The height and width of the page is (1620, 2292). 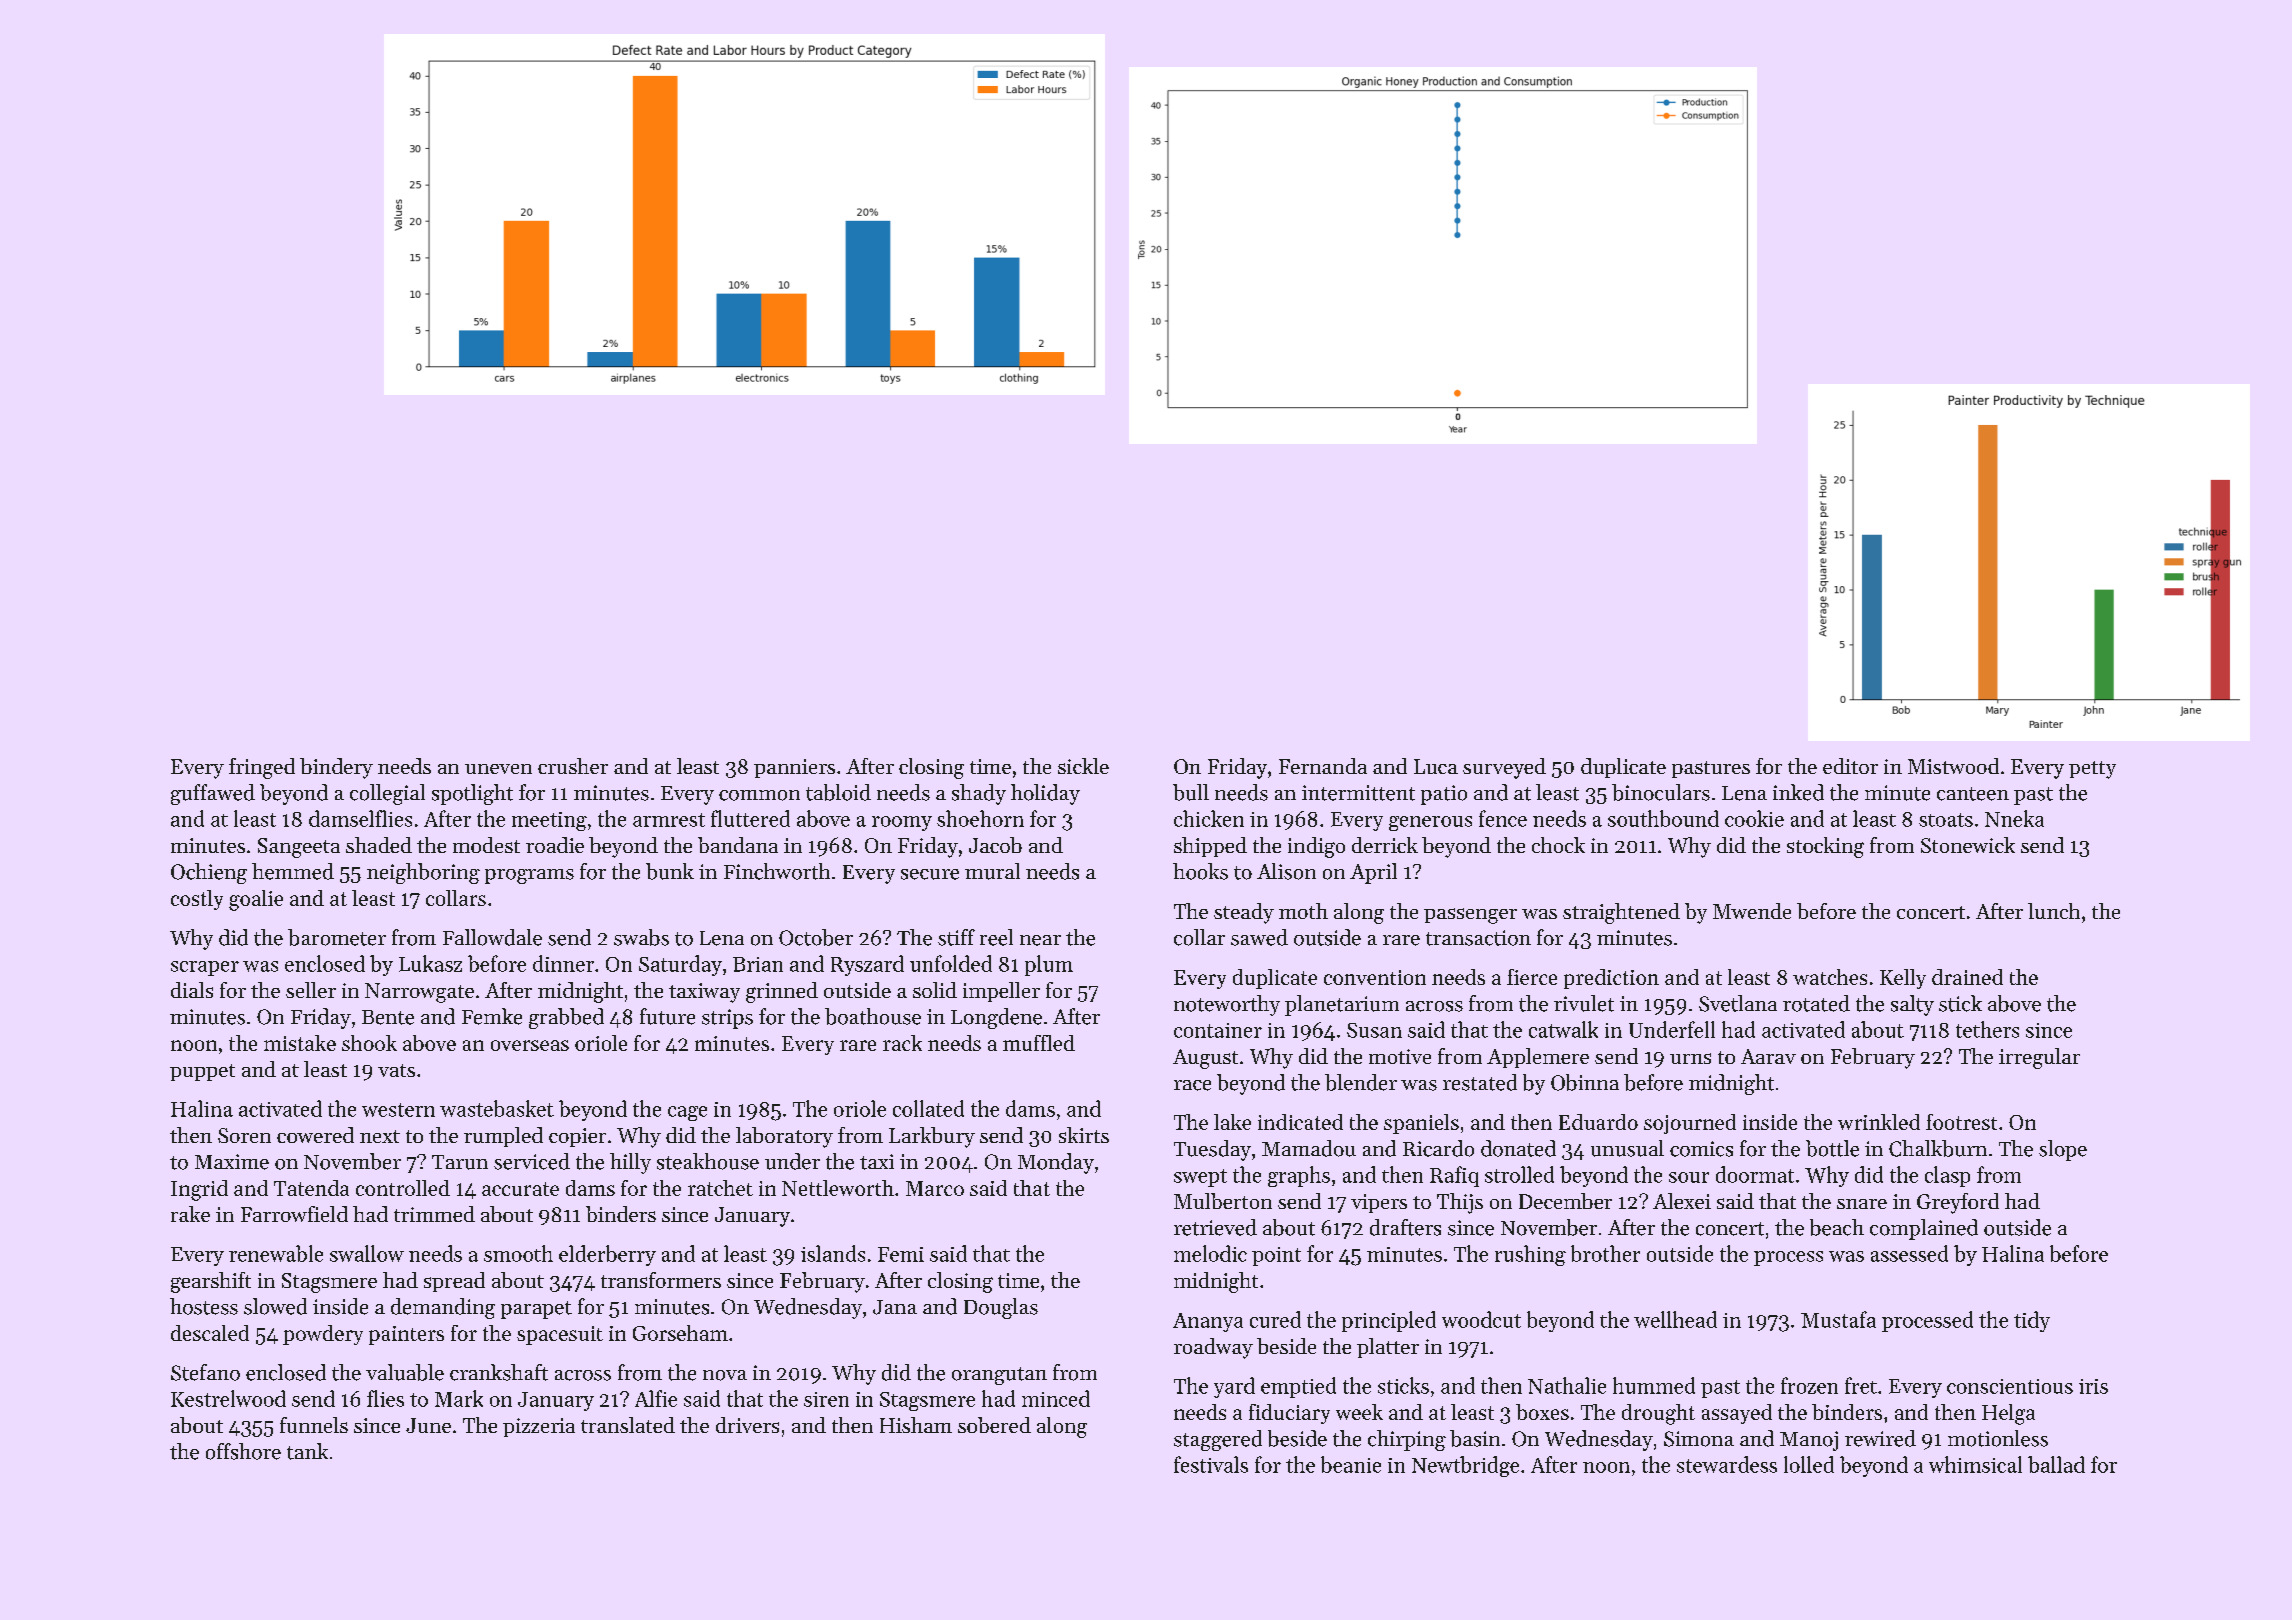 I want to click on Jana, so click(x=895, y=1307).
